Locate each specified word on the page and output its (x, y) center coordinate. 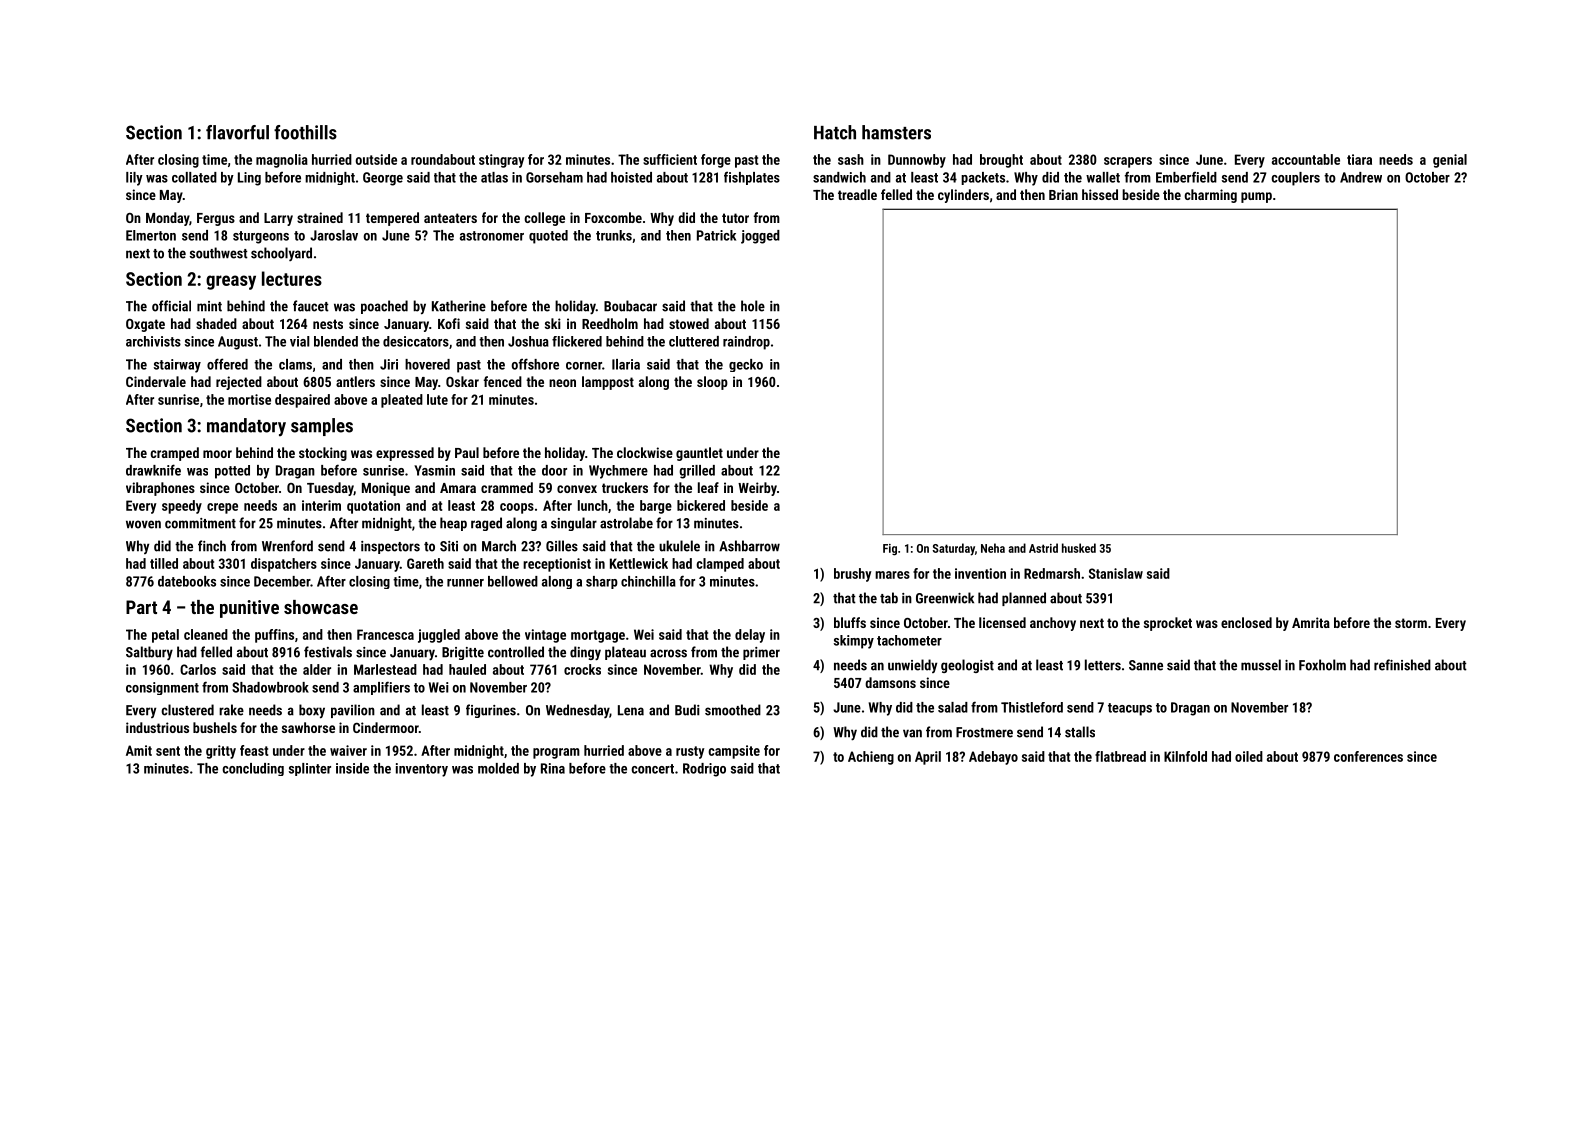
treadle (857, 194)
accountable (1306, 159)
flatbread (1120, 756)
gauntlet (699, 454)
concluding (253, 769)
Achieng (871, 758)
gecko (746, 365)
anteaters (450, 218)
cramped (174, 454)
